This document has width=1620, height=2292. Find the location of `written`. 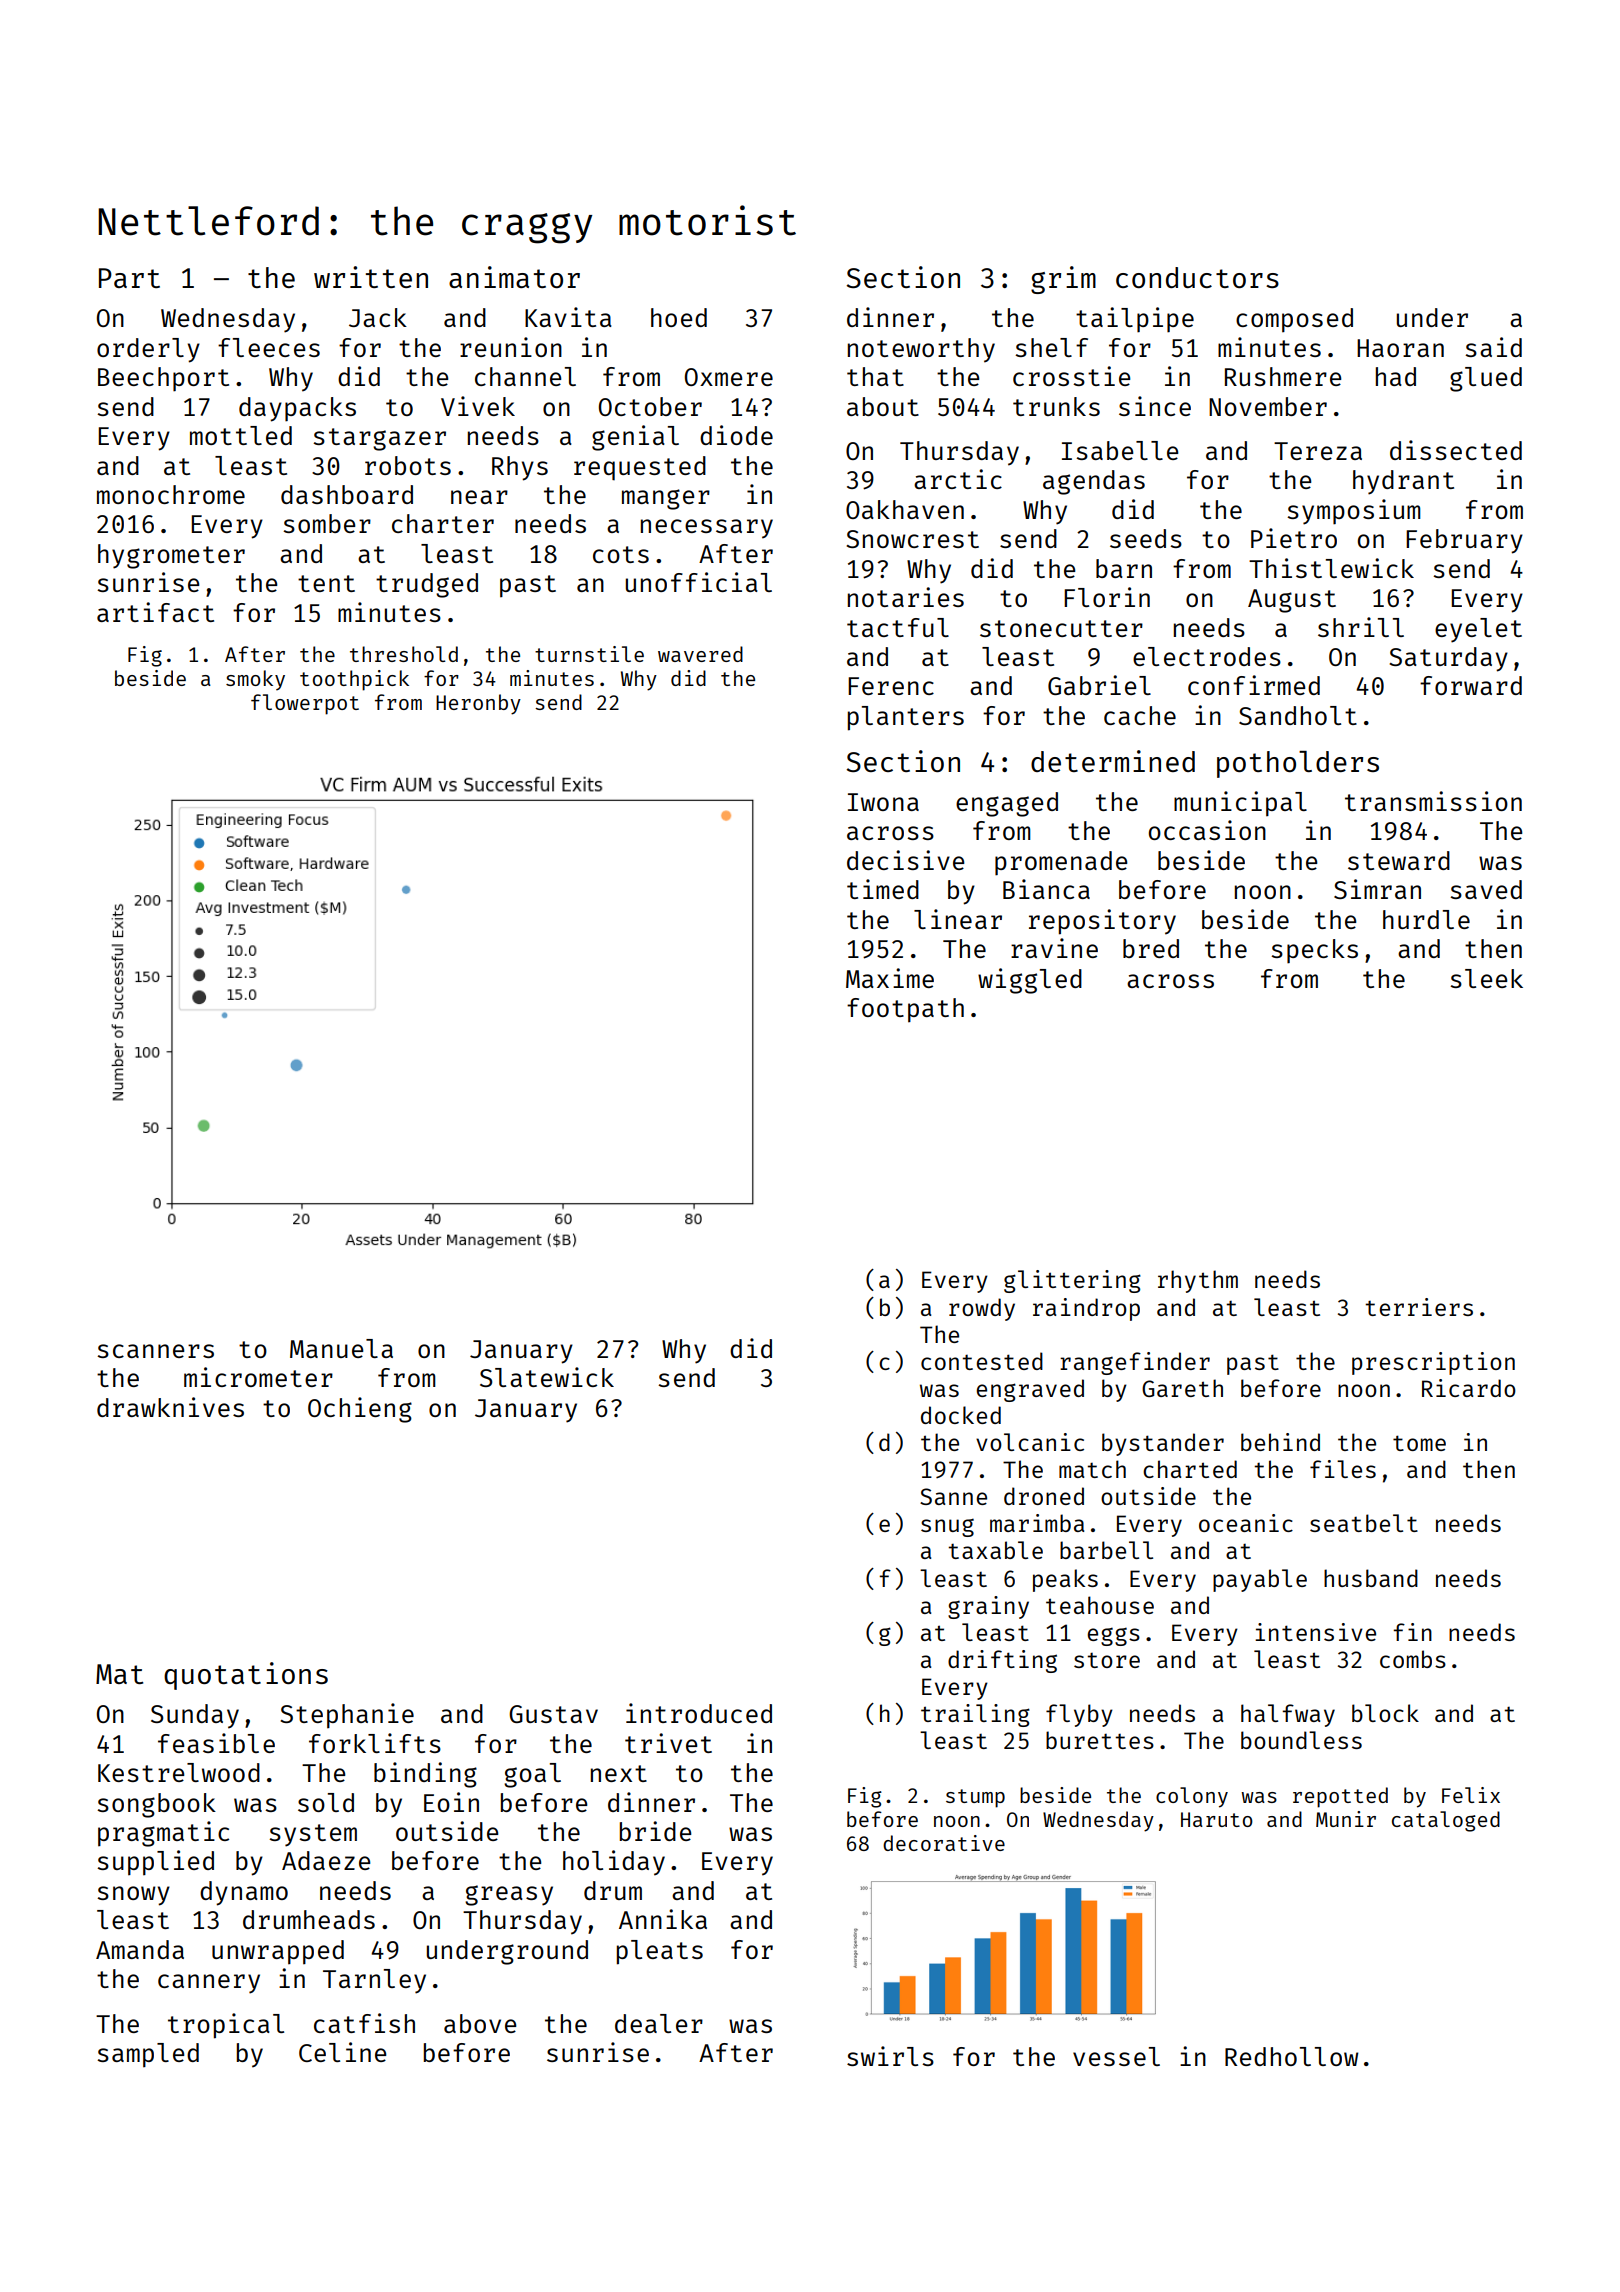

written is located at coordinates (371, 277).
